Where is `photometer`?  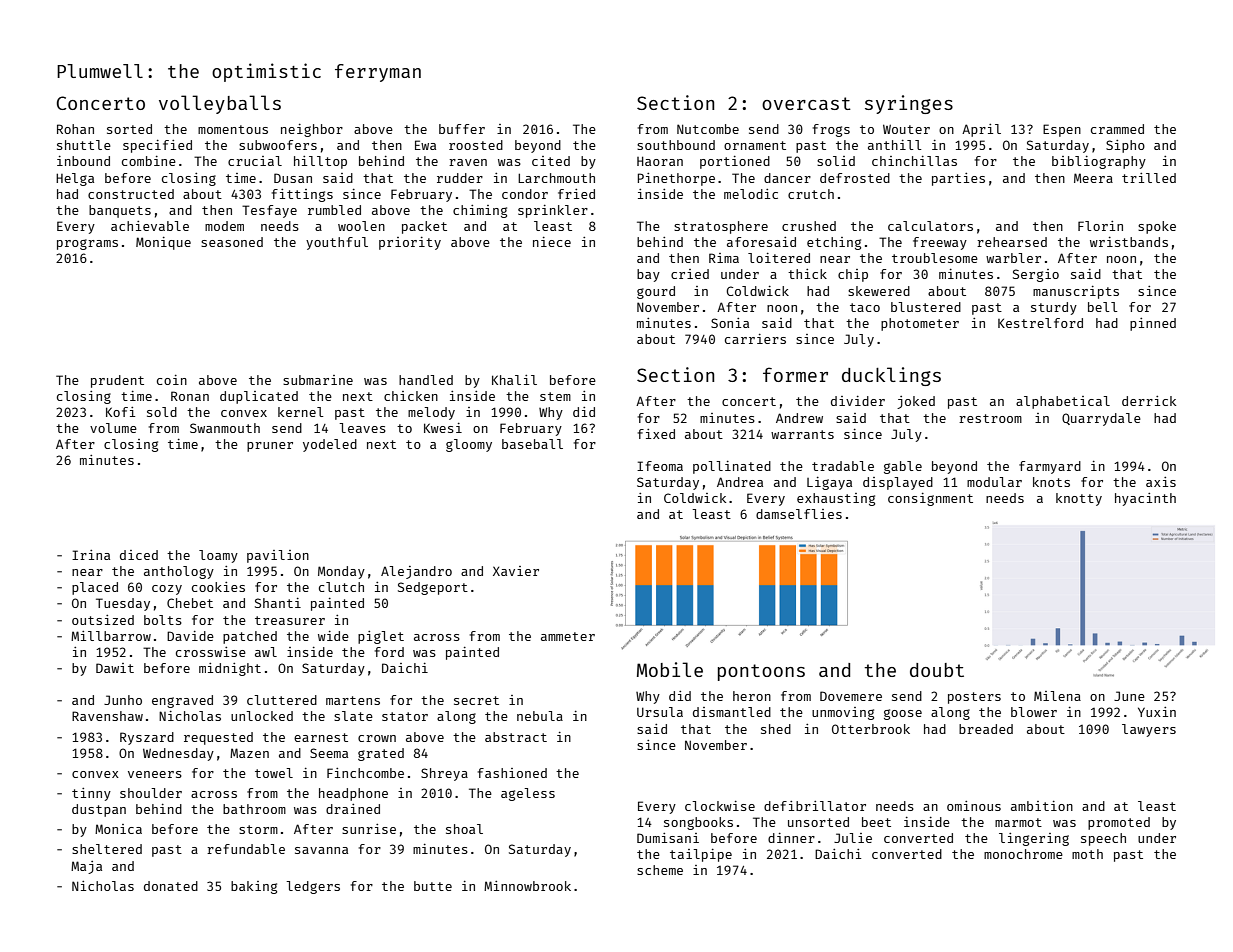
photometer is located at coordinates (920, 324).
